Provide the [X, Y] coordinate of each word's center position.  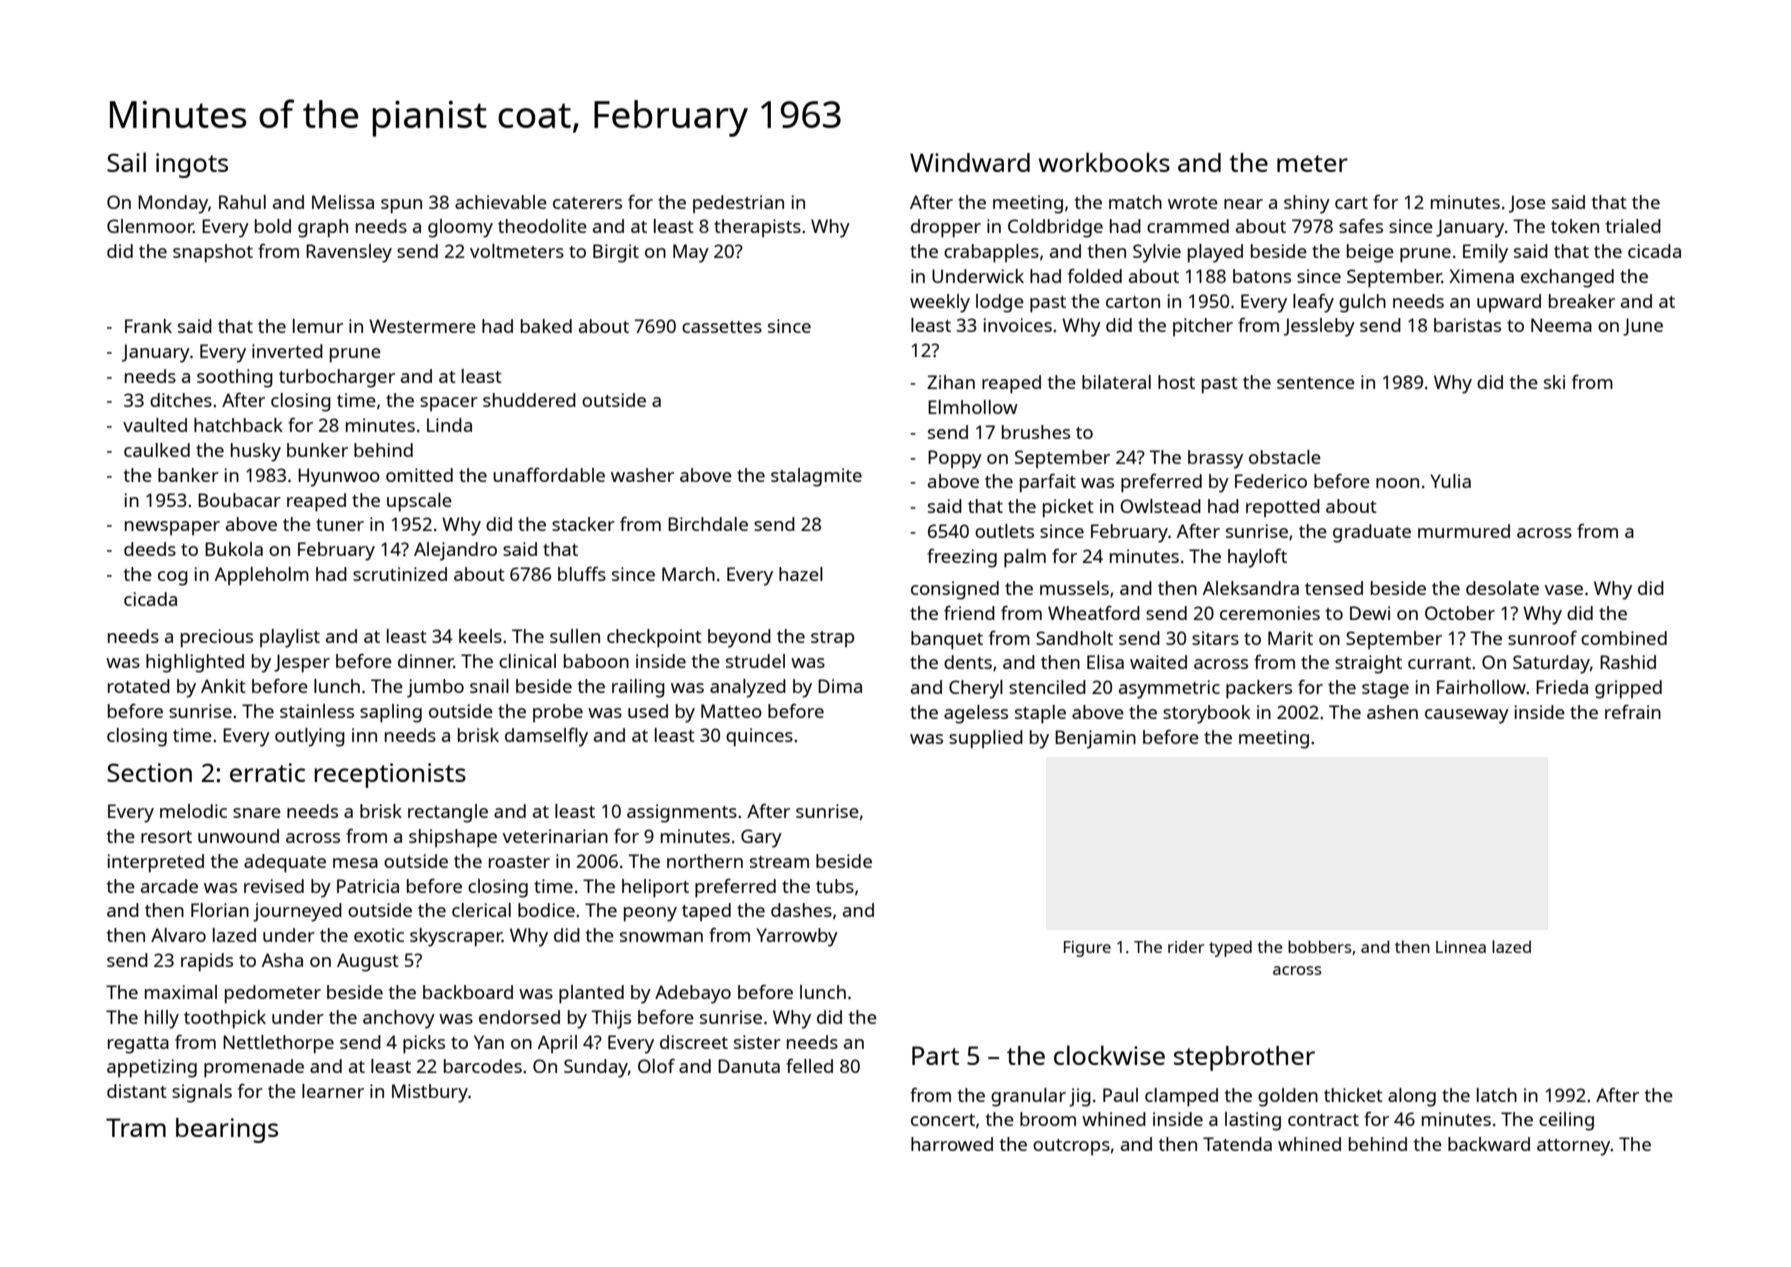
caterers [587, 203]
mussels [1074, 588]
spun [401, 206]
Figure [1087, 949]
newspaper [172, 528]
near [1243, 204]
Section [149, 772]
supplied [986, 739]
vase [1564, 590]
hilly [162, 1019]
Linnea [1461, 947]
